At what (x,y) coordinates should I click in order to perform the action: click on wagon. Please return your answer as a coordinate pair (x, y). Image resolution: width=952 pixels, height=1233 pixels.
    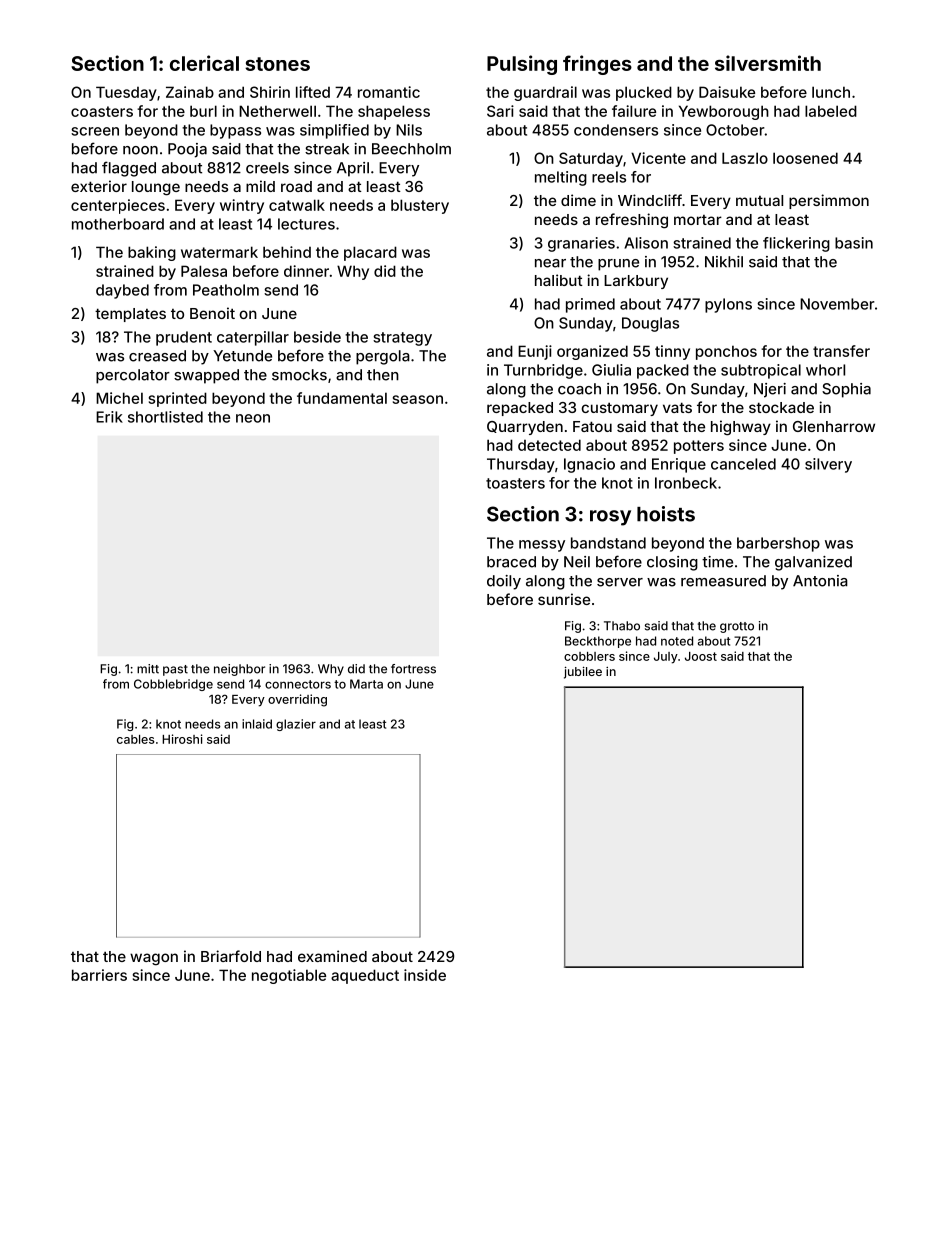
    Looking at the image, I should click on (154, 959).
